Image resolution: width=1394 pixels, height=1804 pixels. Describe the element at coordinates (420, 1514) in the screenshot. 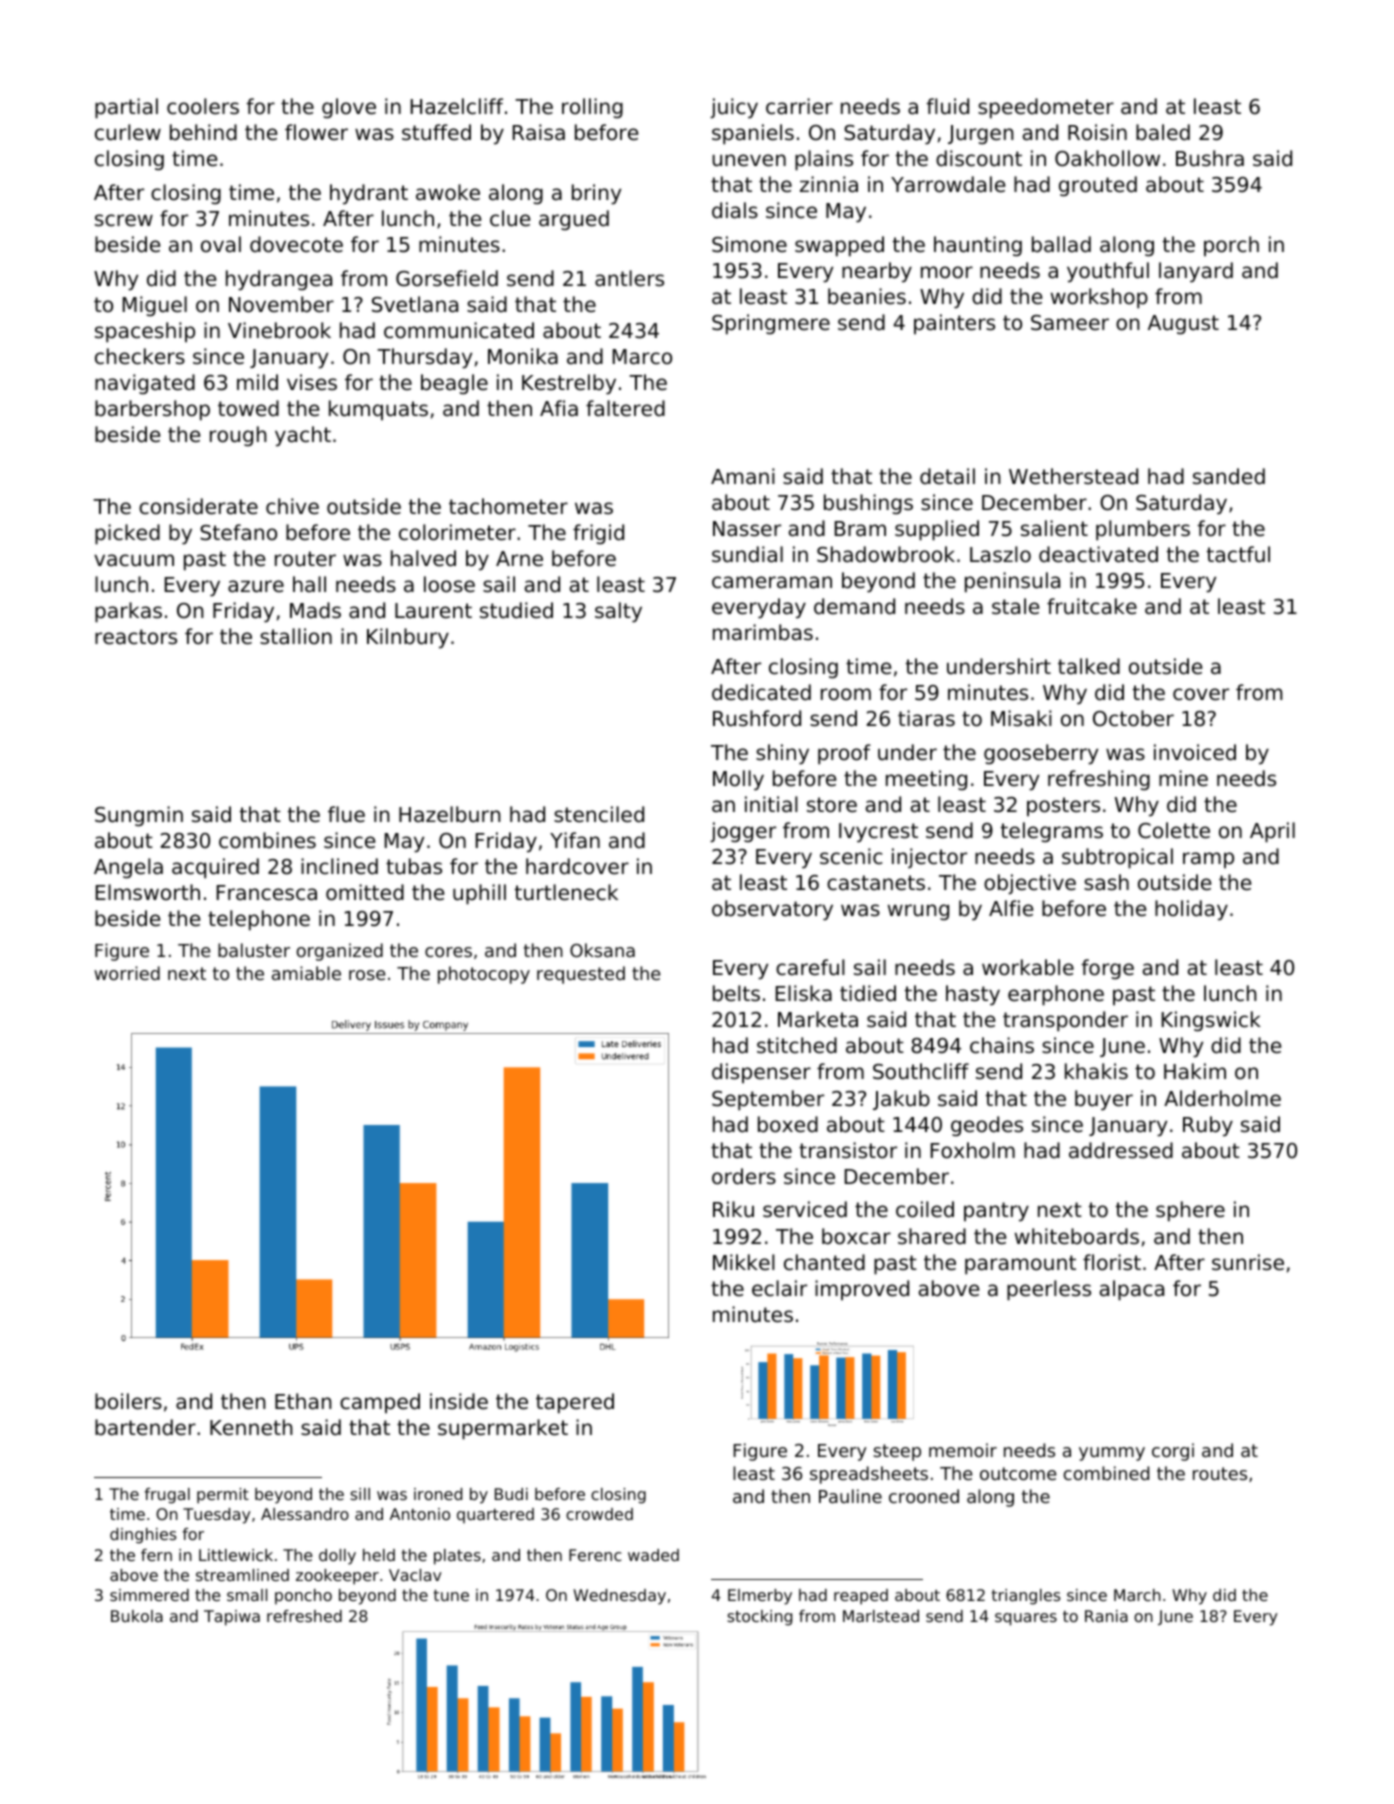

I see `Antonio` at that location.
